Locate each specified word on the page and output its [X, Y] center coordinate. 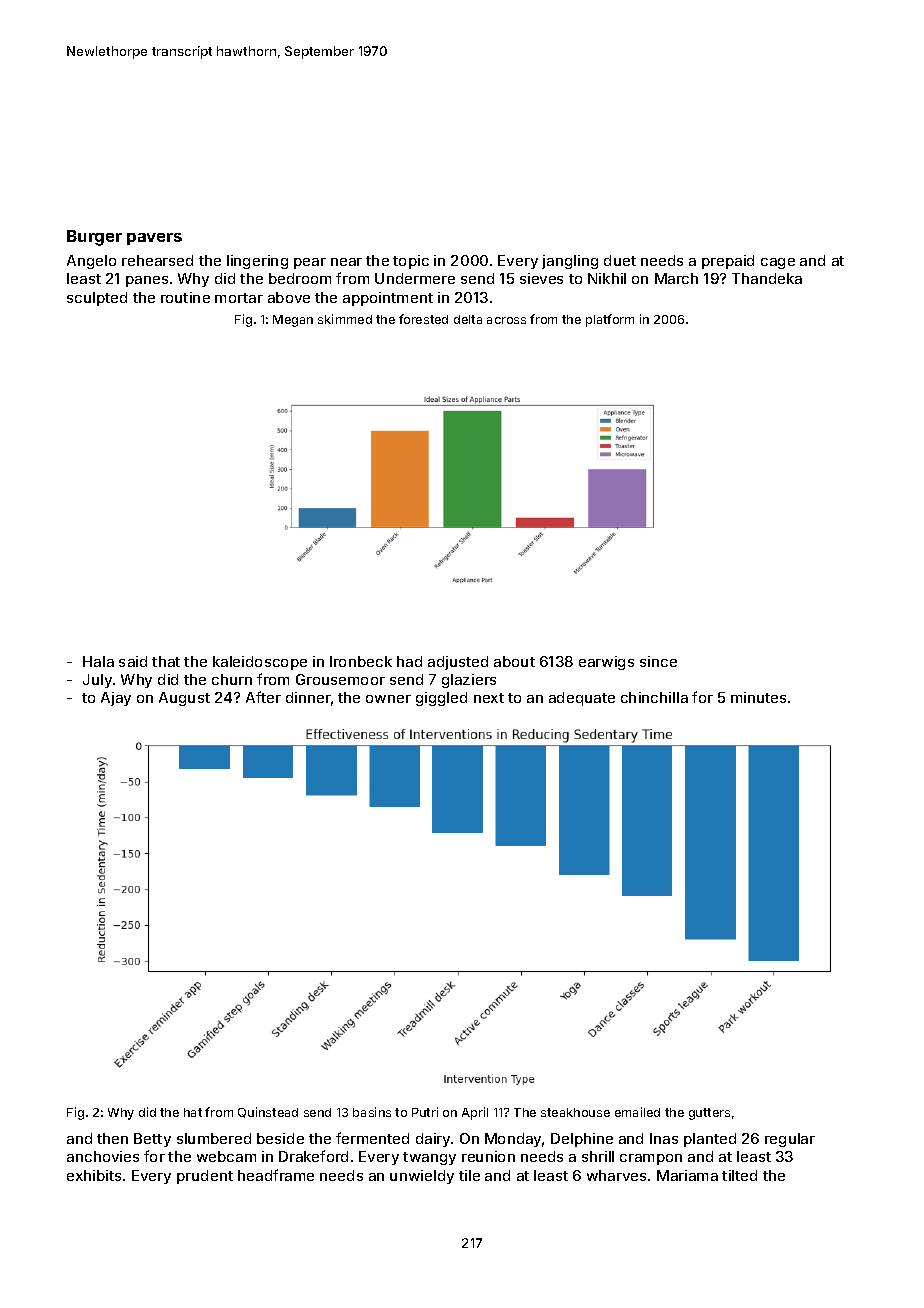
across [506, 320]
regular [790, 1140]
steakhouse [575, 1112]
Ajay [116, 699]
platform [610, 320]
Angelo [91, 262]
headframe [276, 1175]
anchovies [103, 1156]
